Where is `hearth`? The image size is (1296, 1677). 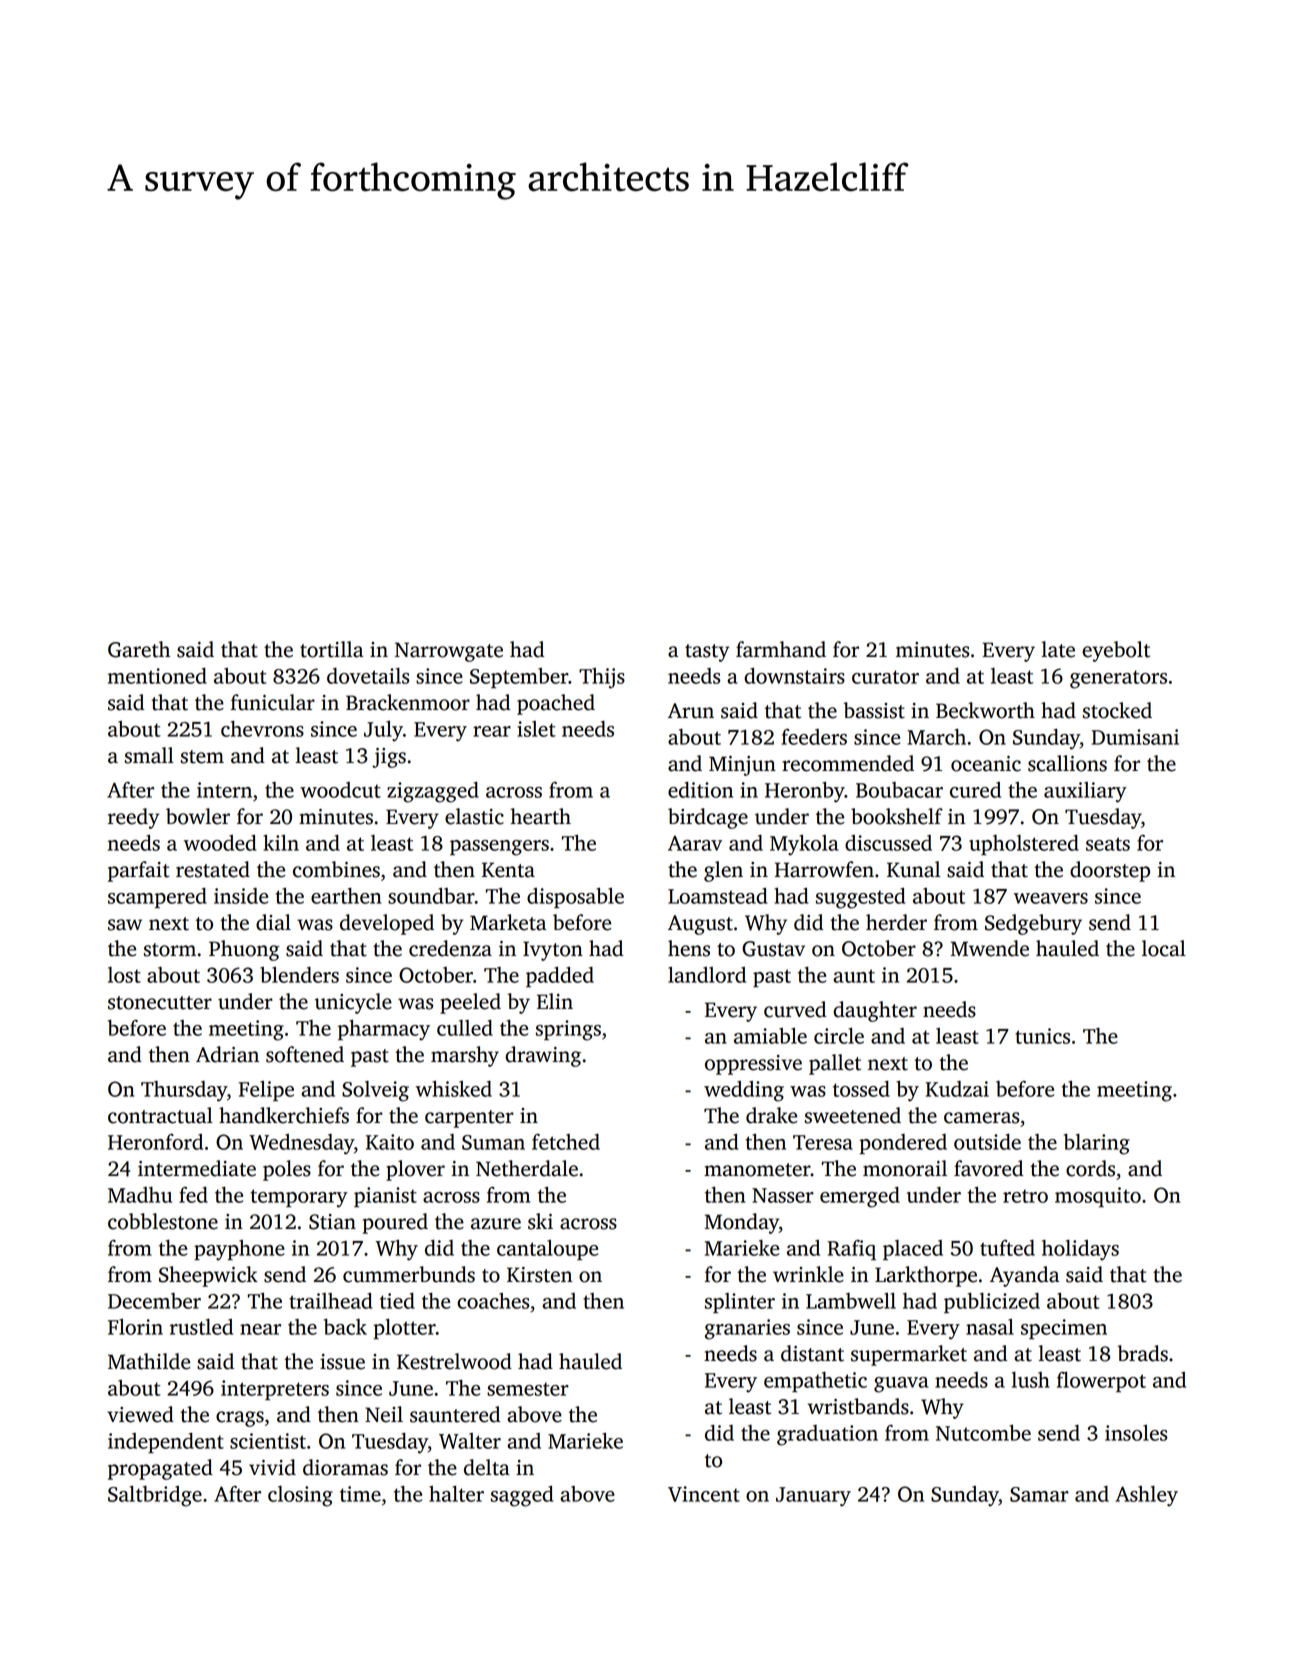 hearth is located at coordinates (540, 816).
